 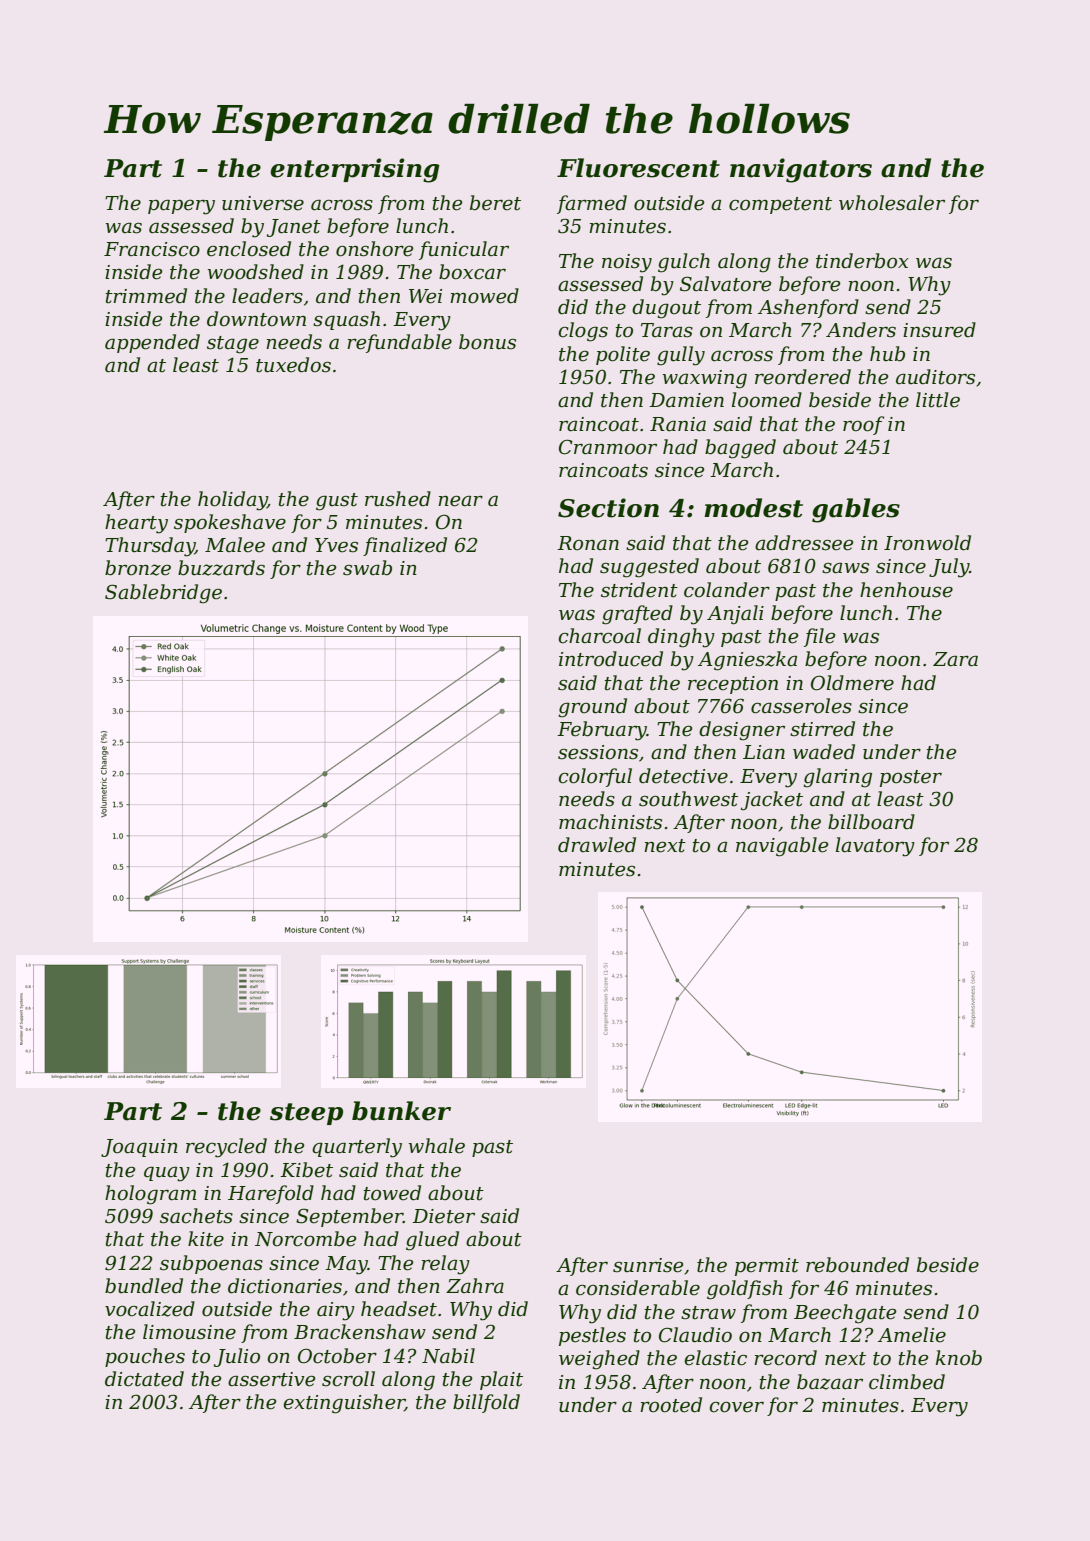 What do you see at coordinates (862, 261) in the screenshot?
I see `tinderbox` at bounding box center [862, 261].
